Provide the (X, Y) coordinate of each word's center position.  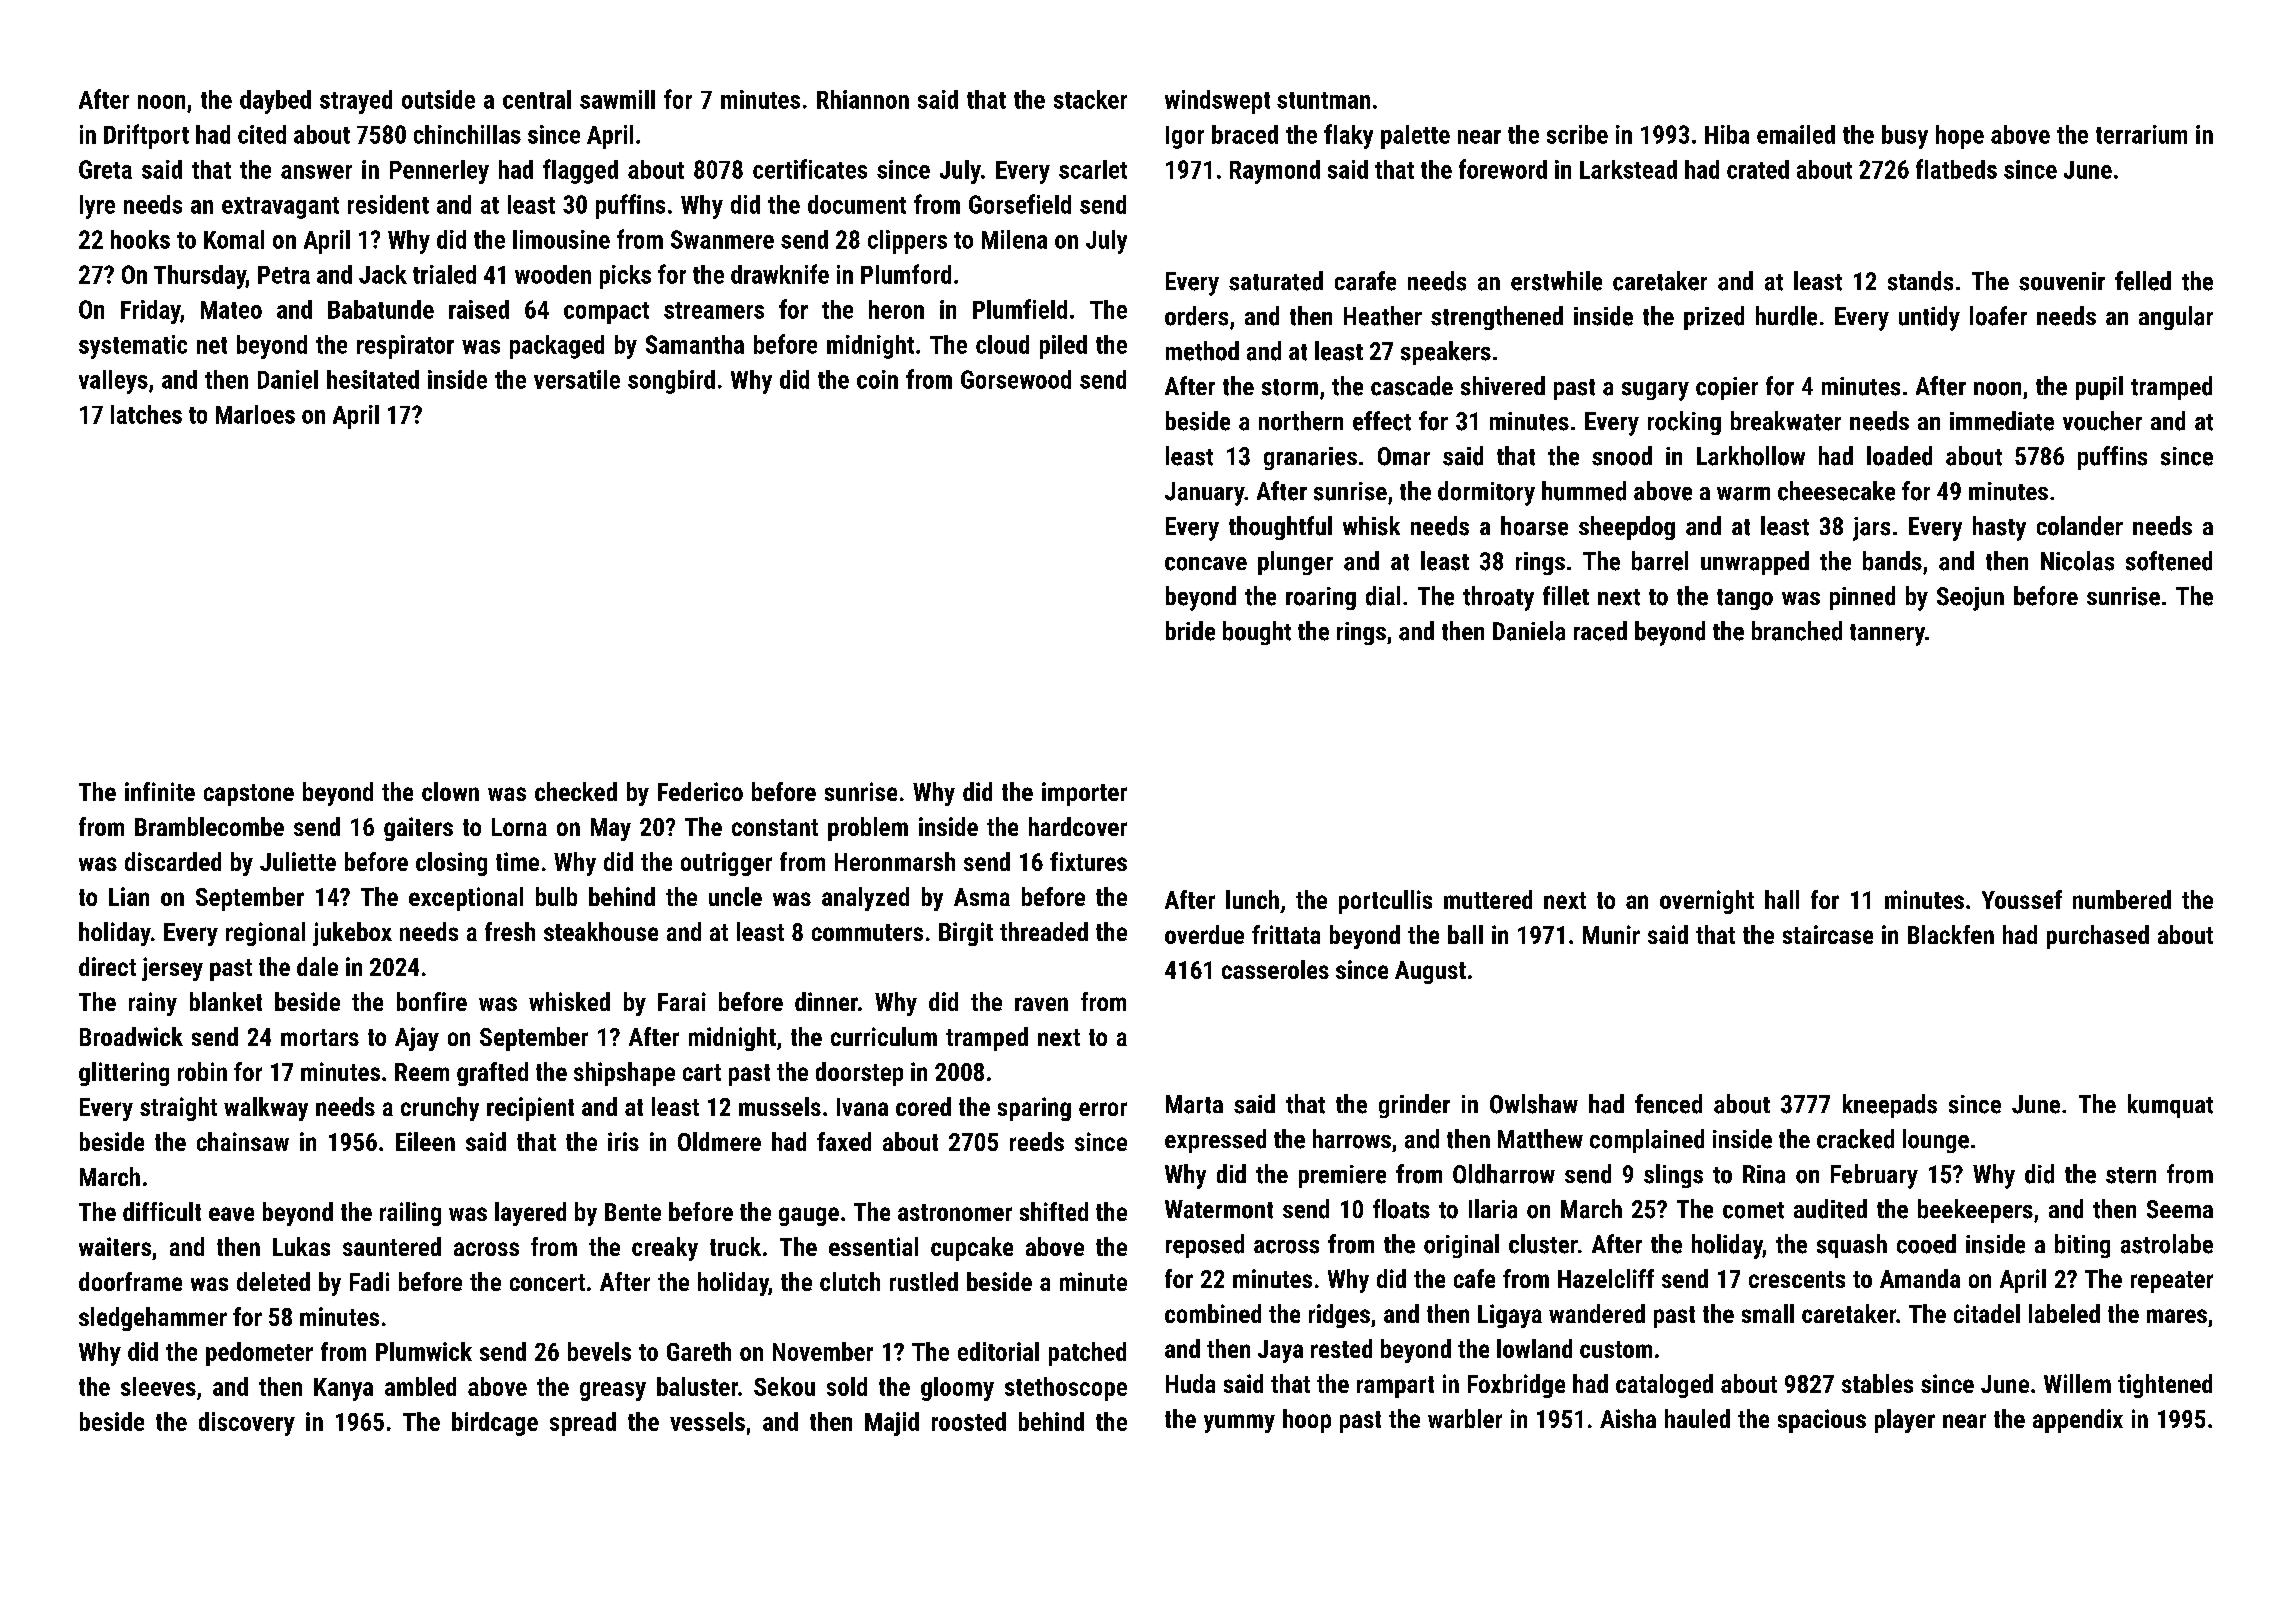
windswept (1217, 102)
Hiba (1727, 134)
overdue (1204, 934)
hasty (1999, 528)
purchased (2098, 937)
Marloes (255, 414)
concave (1206, 564)
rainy (153, 1004)
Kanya (343, 1389)
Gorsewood (1016, 379)
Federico (700, 791)
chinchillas (467, 134)
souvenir (2062, 281)
